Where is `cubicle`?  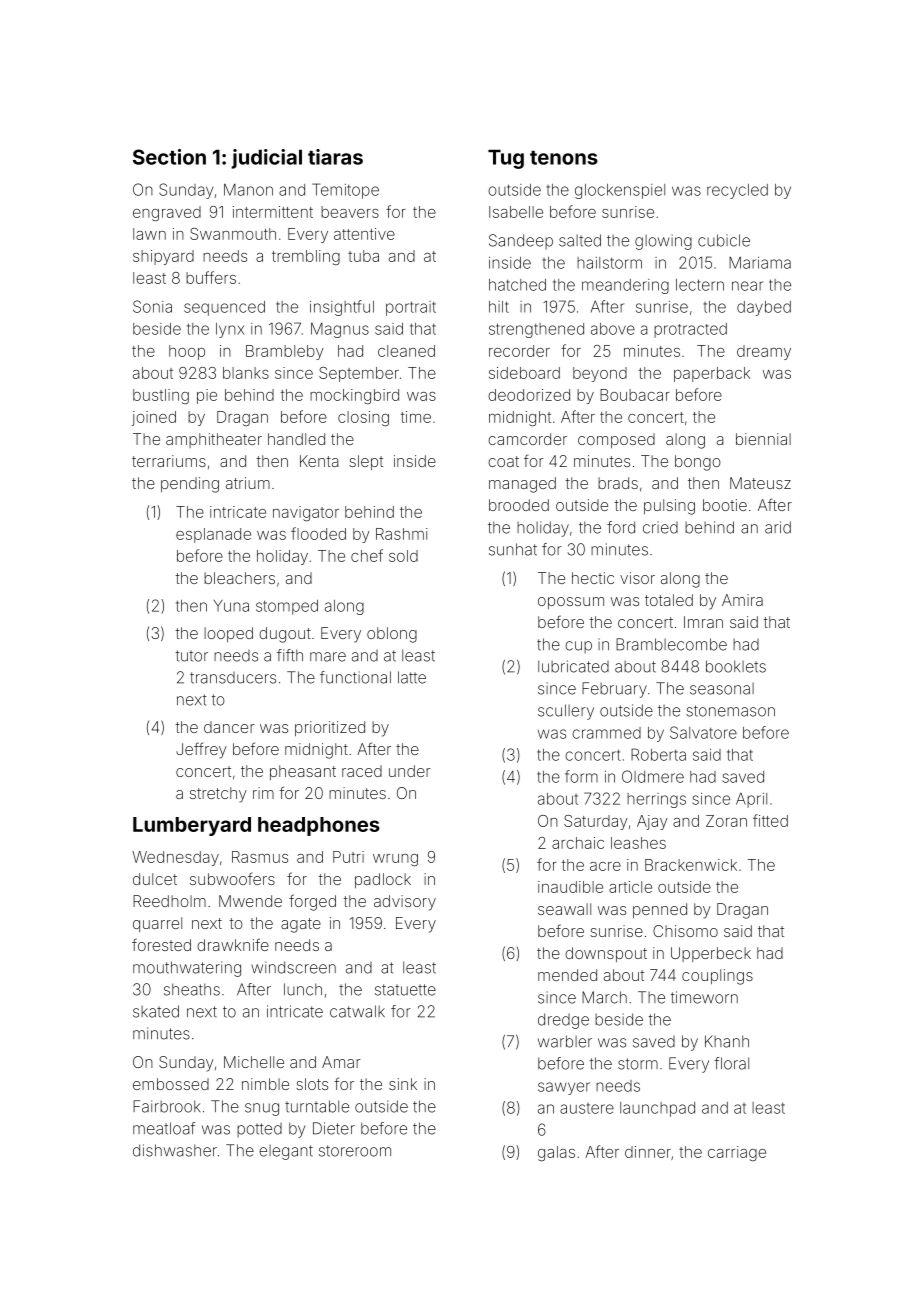 cubicle is located at coordinates (724, 240).
